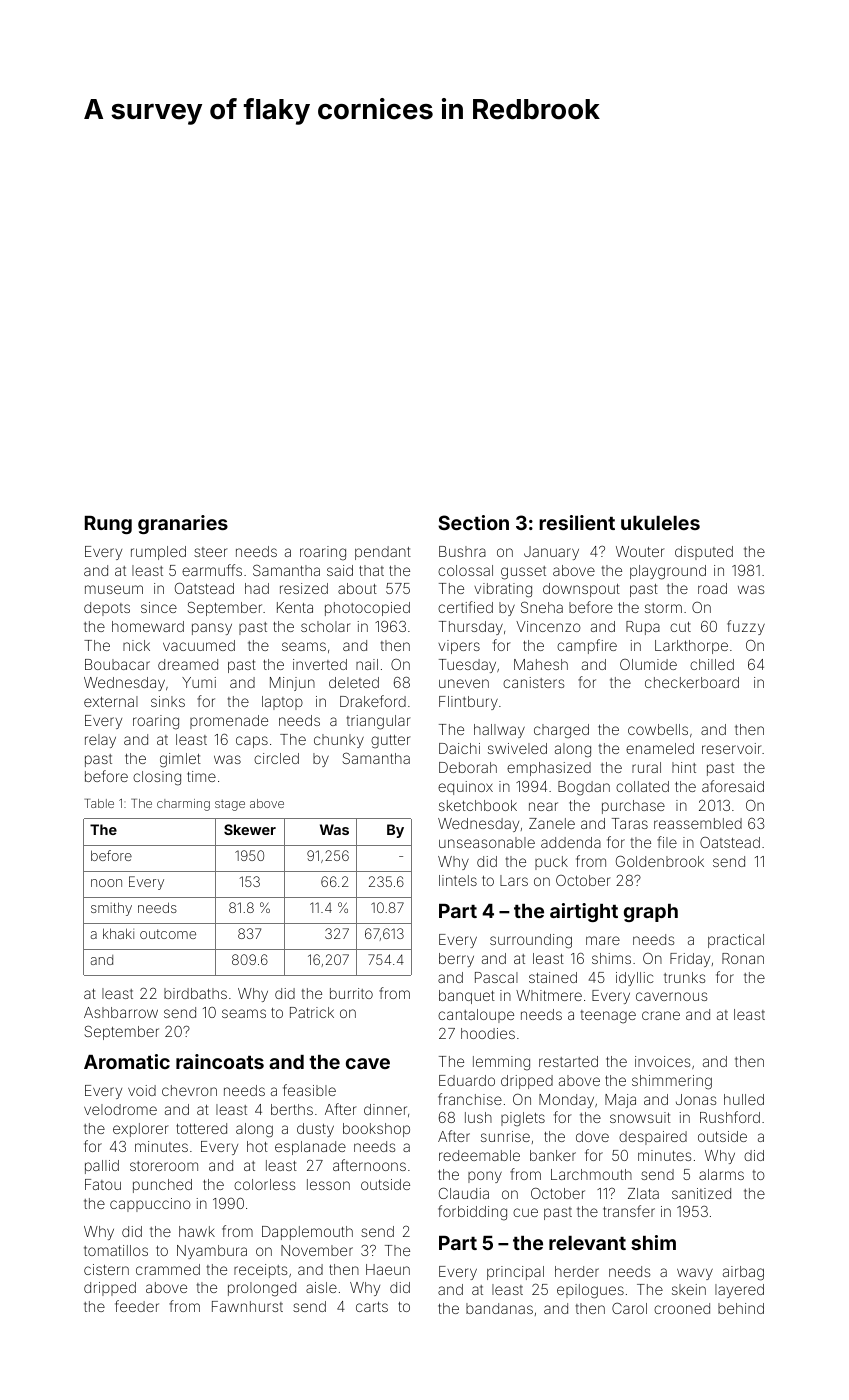  I want to click on stage, so click(230, 805).
